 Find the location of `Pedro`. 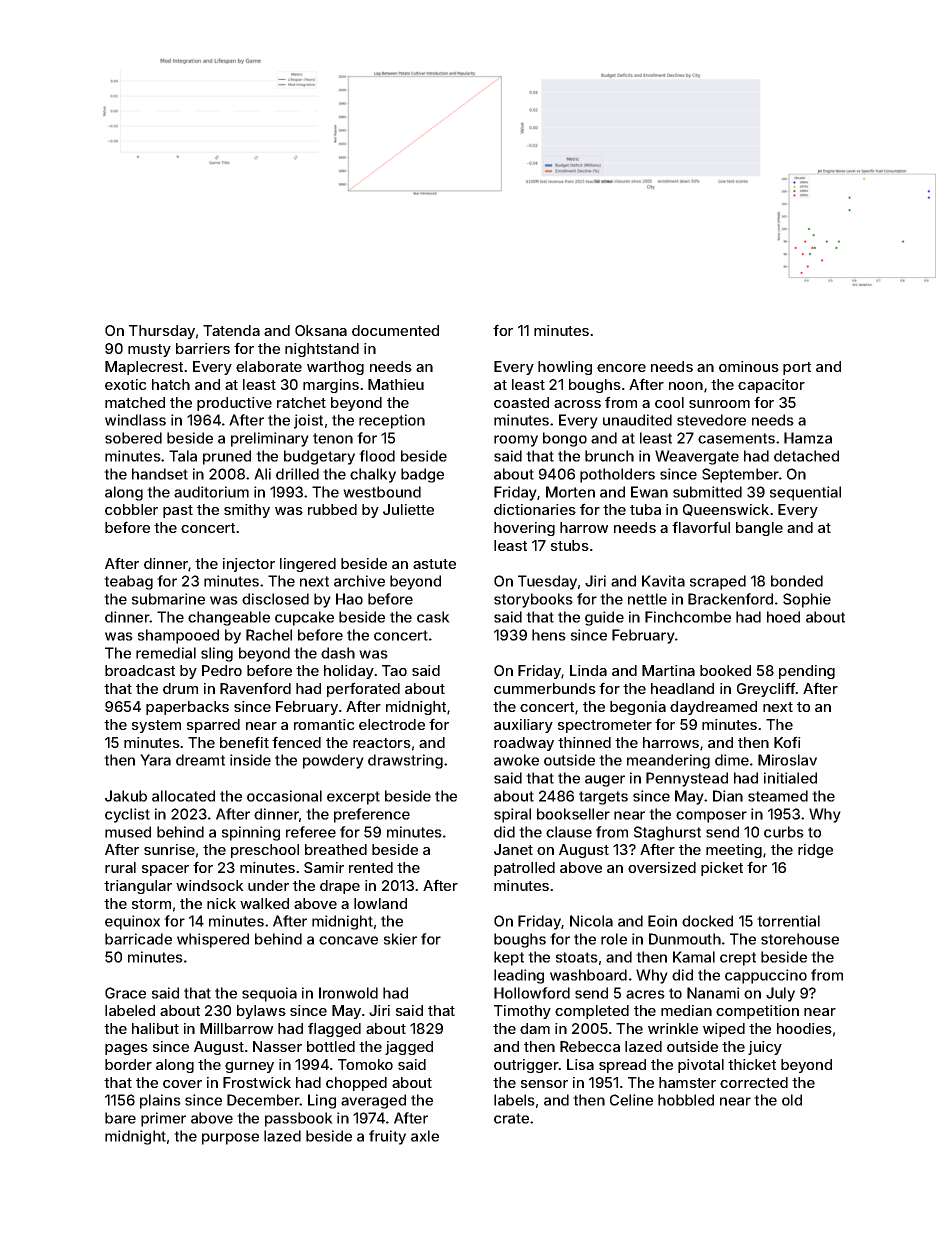

Pedro is located at coordinates (222, 670).
